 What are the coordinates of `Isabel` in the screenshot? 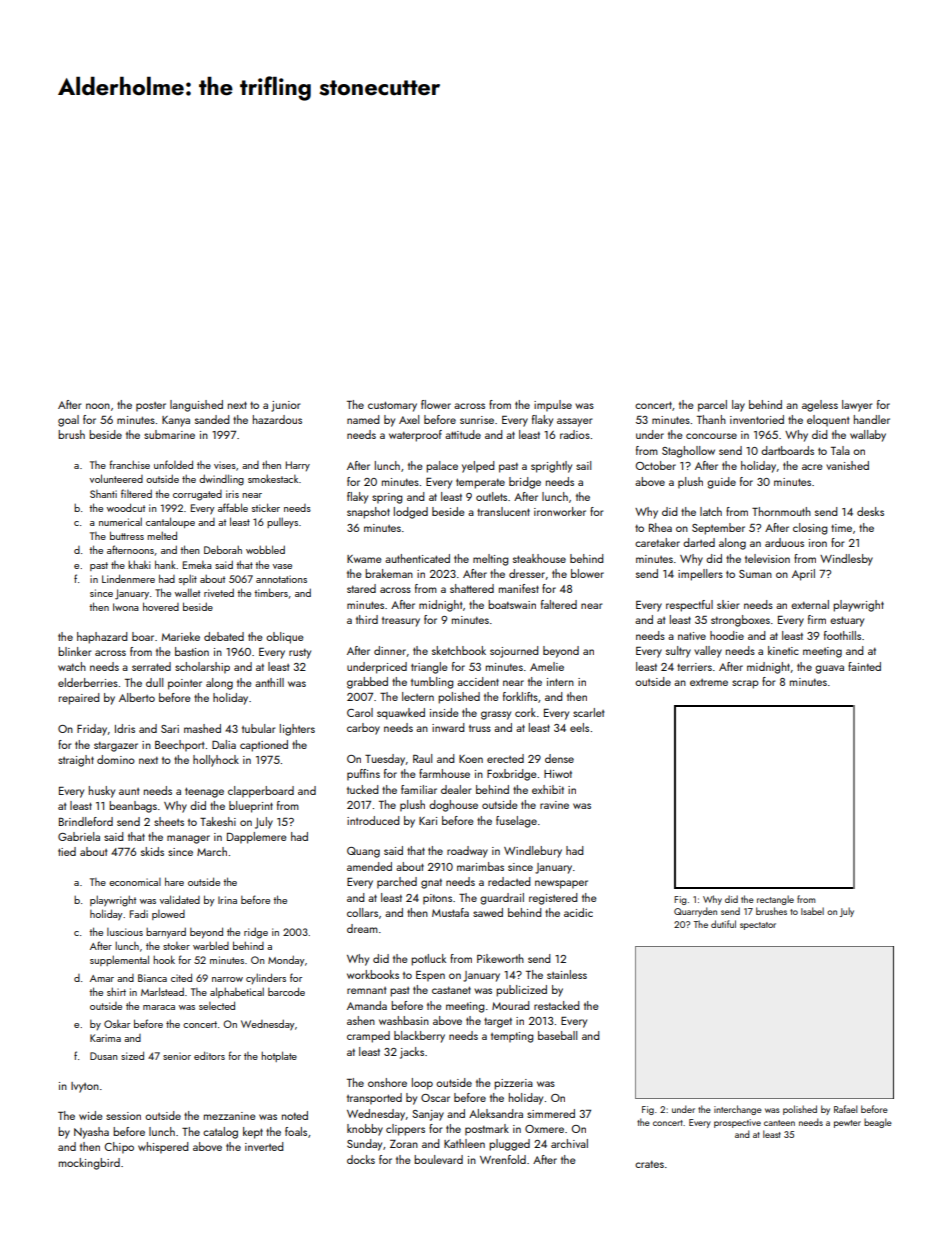 It's located at (812, 911).
